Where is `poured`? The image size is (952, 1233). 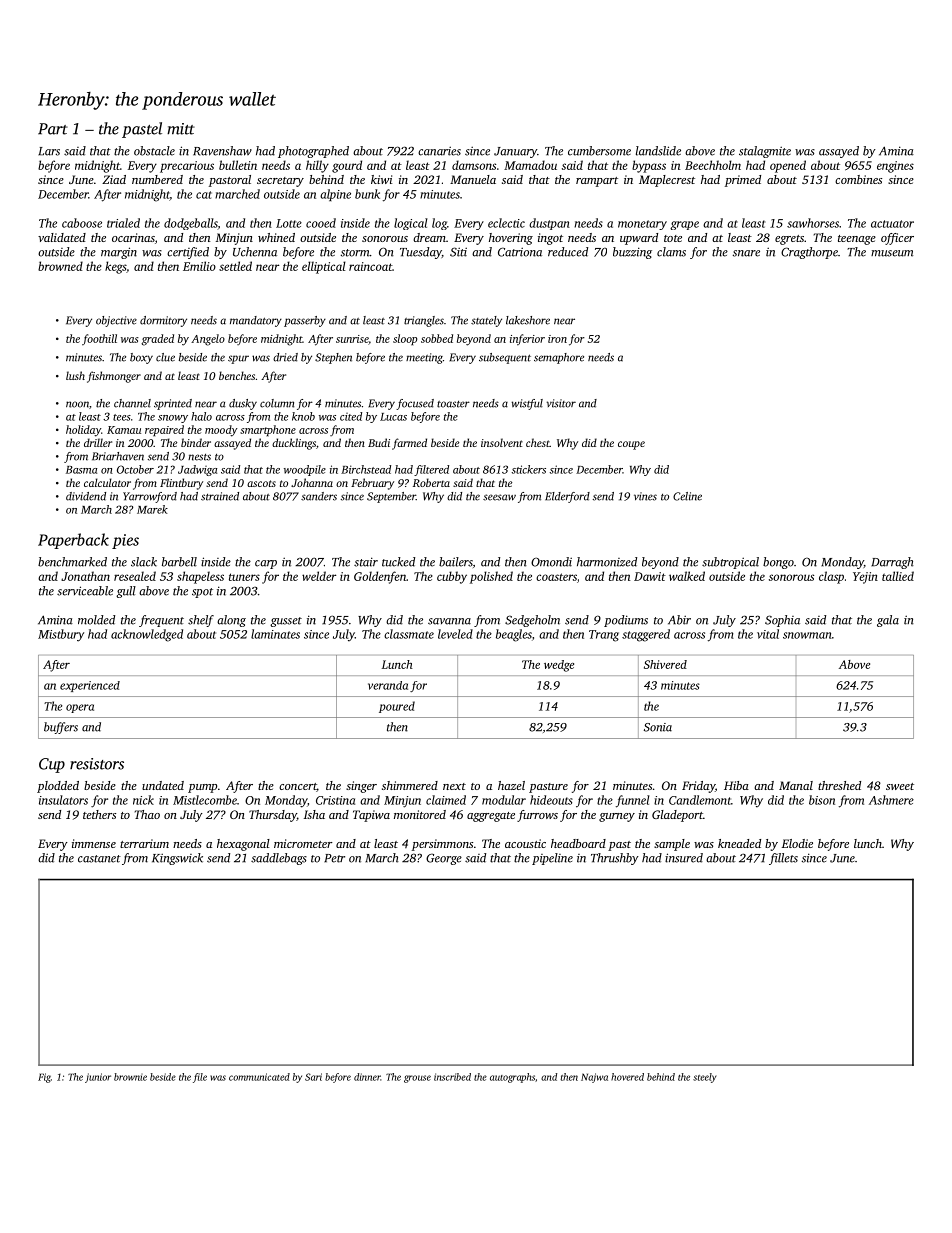 poured is located at coordinates (397, 707).
